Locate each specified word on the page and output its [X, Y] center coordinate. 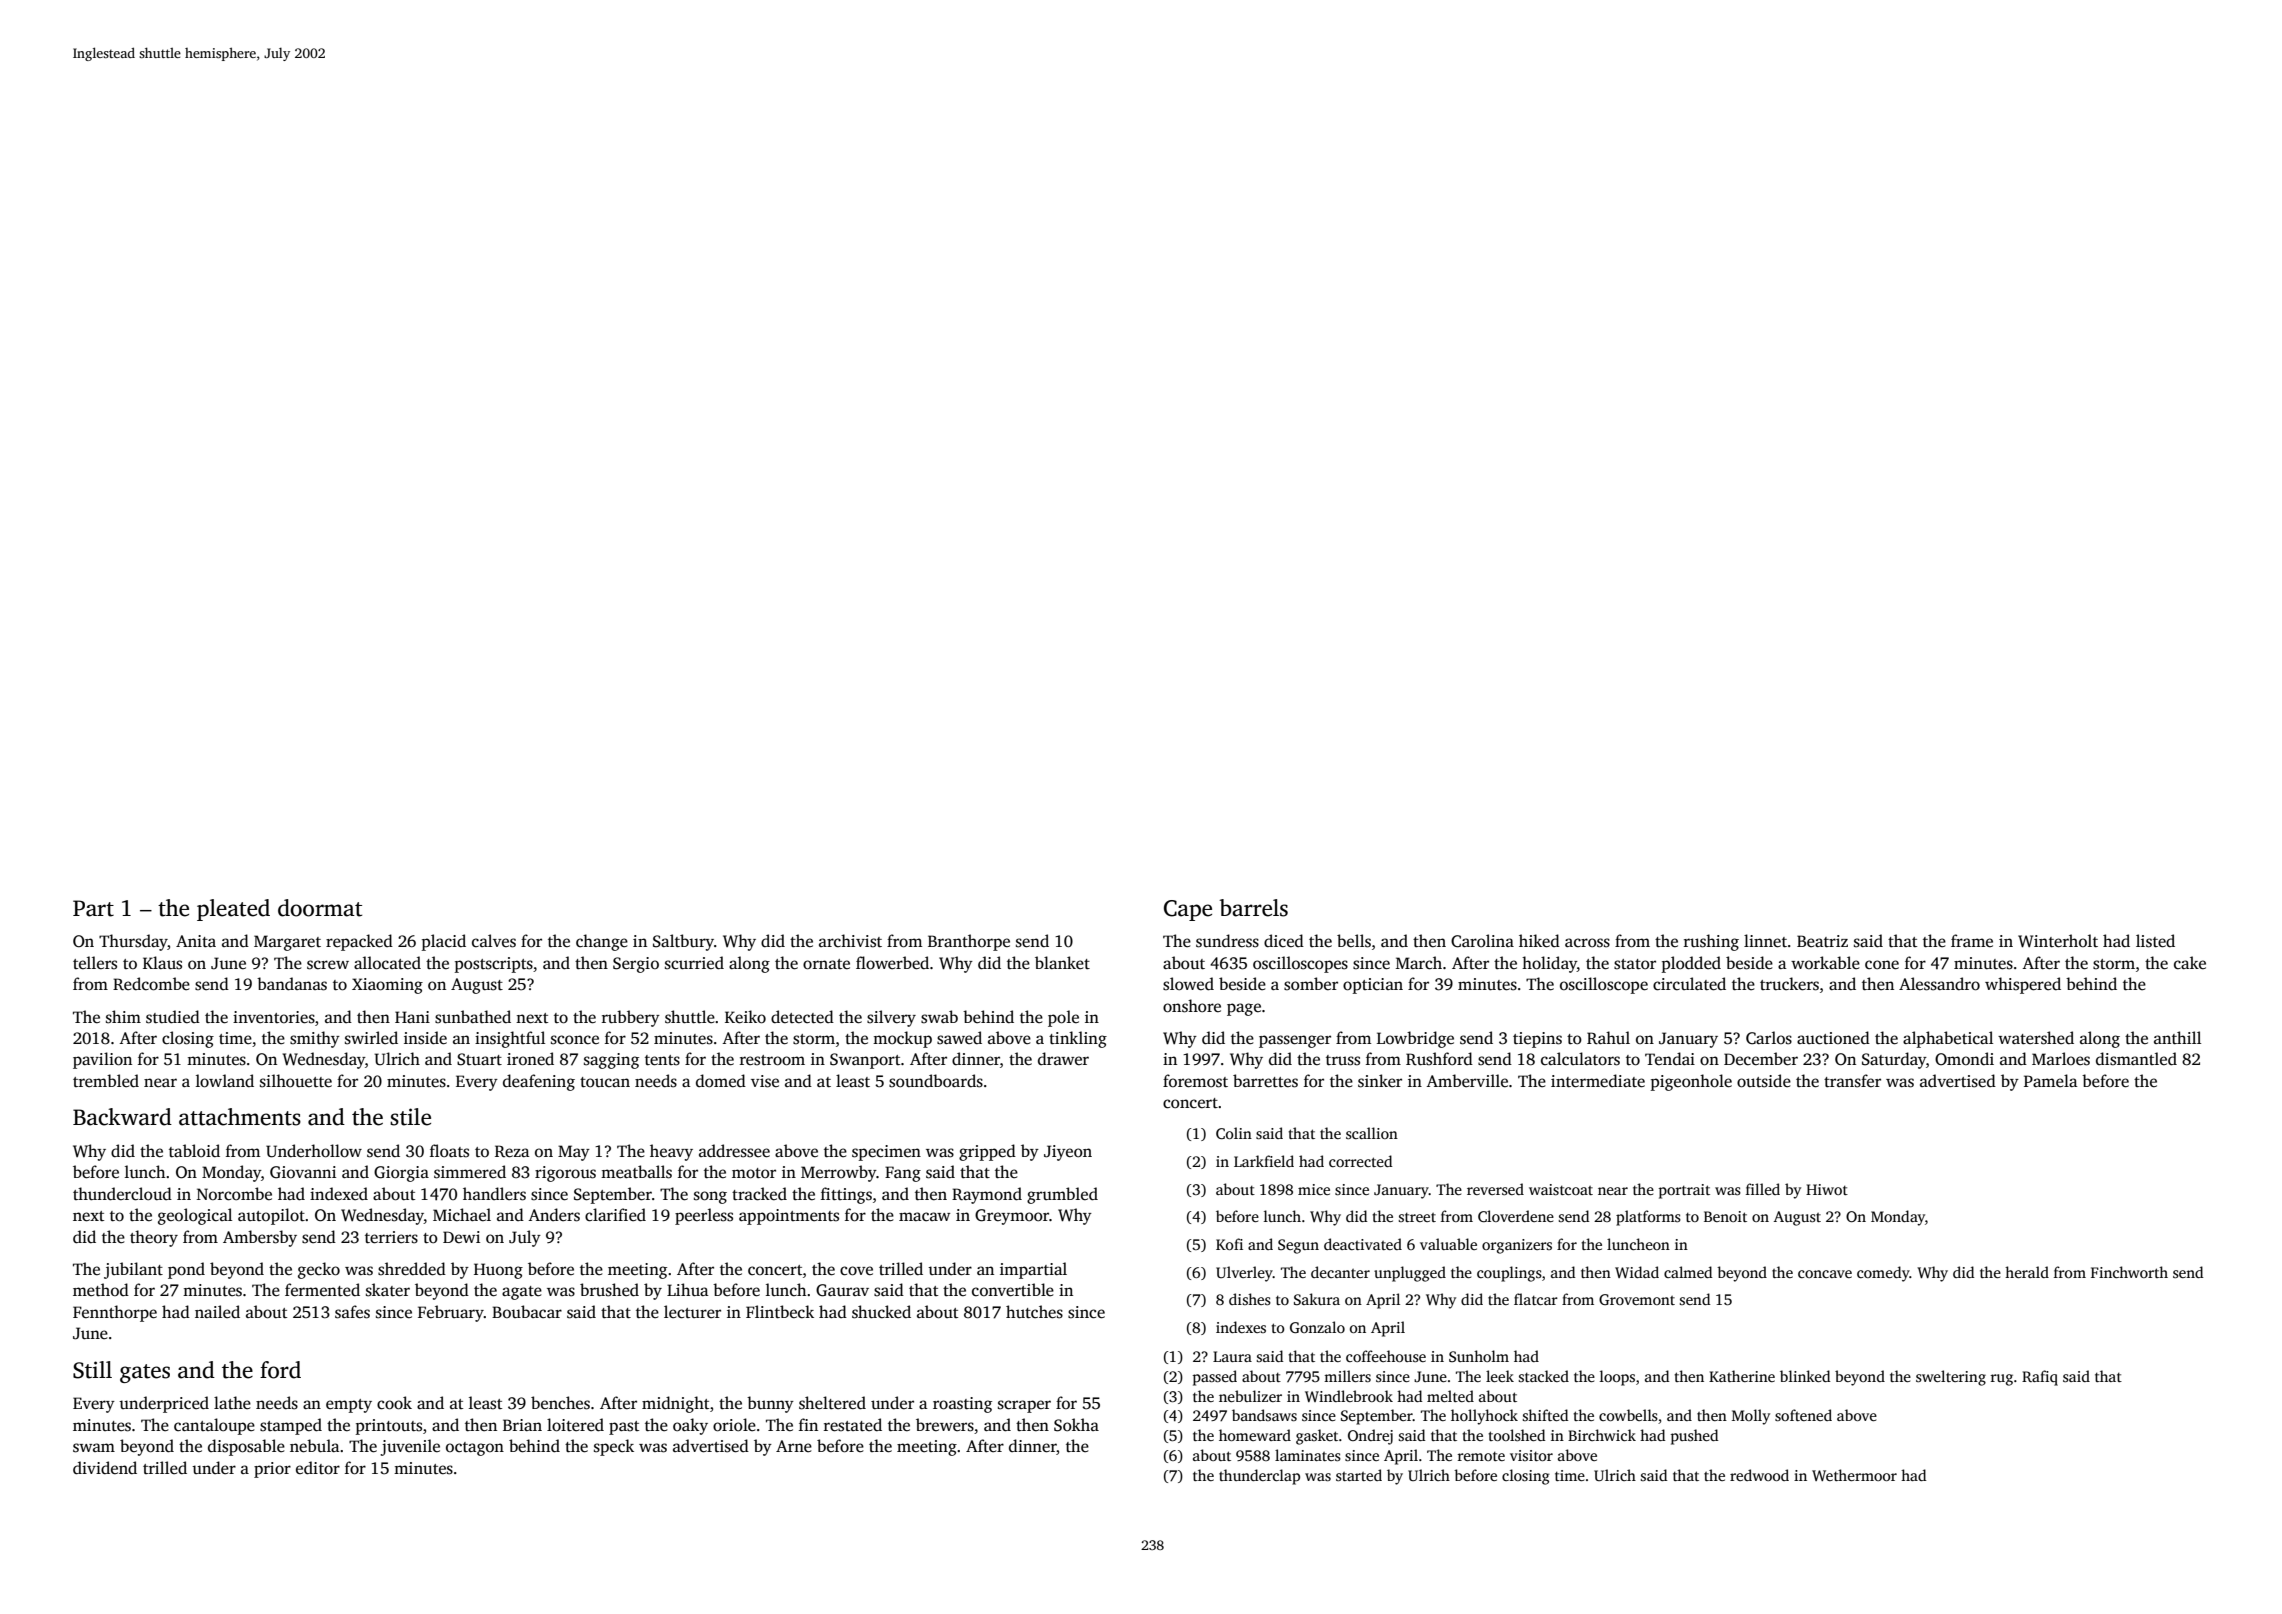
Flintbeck [780, 1311]
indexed [339, 1194]
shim [123, 1017]
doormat [320, 908]
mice [1314, 1189]
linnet [1765, 941]
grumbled [1062, 1195]
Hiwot [1827, 1189]
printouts [389, 1427]
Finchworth [2129, 1272]
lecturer [692, 1312]
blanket [1062, 962]
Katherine [1742, 1376]
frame [1972, 940]
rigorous [565, 1174]
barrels [1253, 908]
